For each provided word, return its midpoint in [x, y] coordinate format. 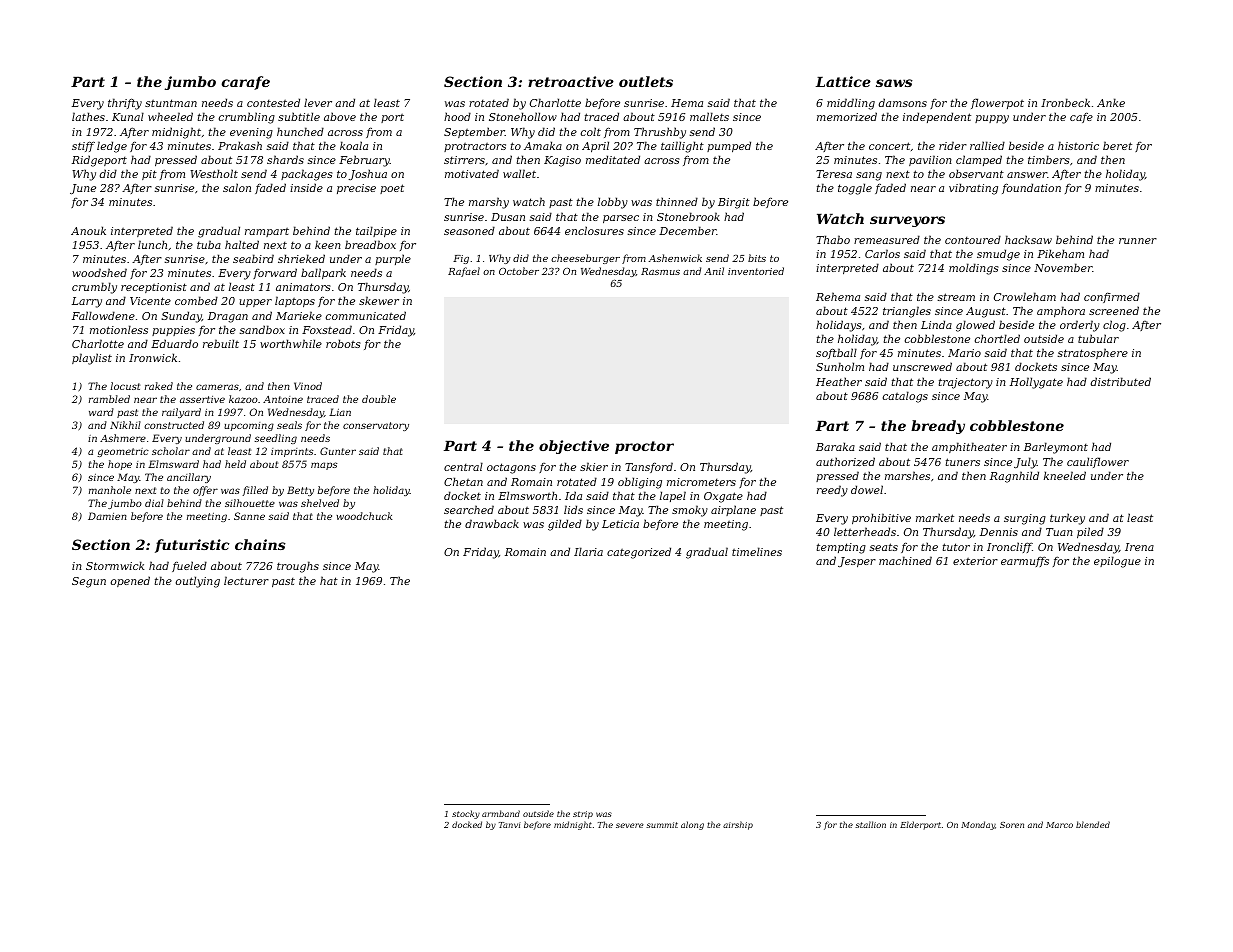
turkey [1067, 519]
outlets [646, 81]
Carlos [882, 253]
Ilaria [588, 551]
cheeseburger [585, 259]
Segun [89, 582]
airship [738, 825]
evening [251, 133]
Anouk [88, 230]
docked [467, 824]
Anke [1111, 102]
